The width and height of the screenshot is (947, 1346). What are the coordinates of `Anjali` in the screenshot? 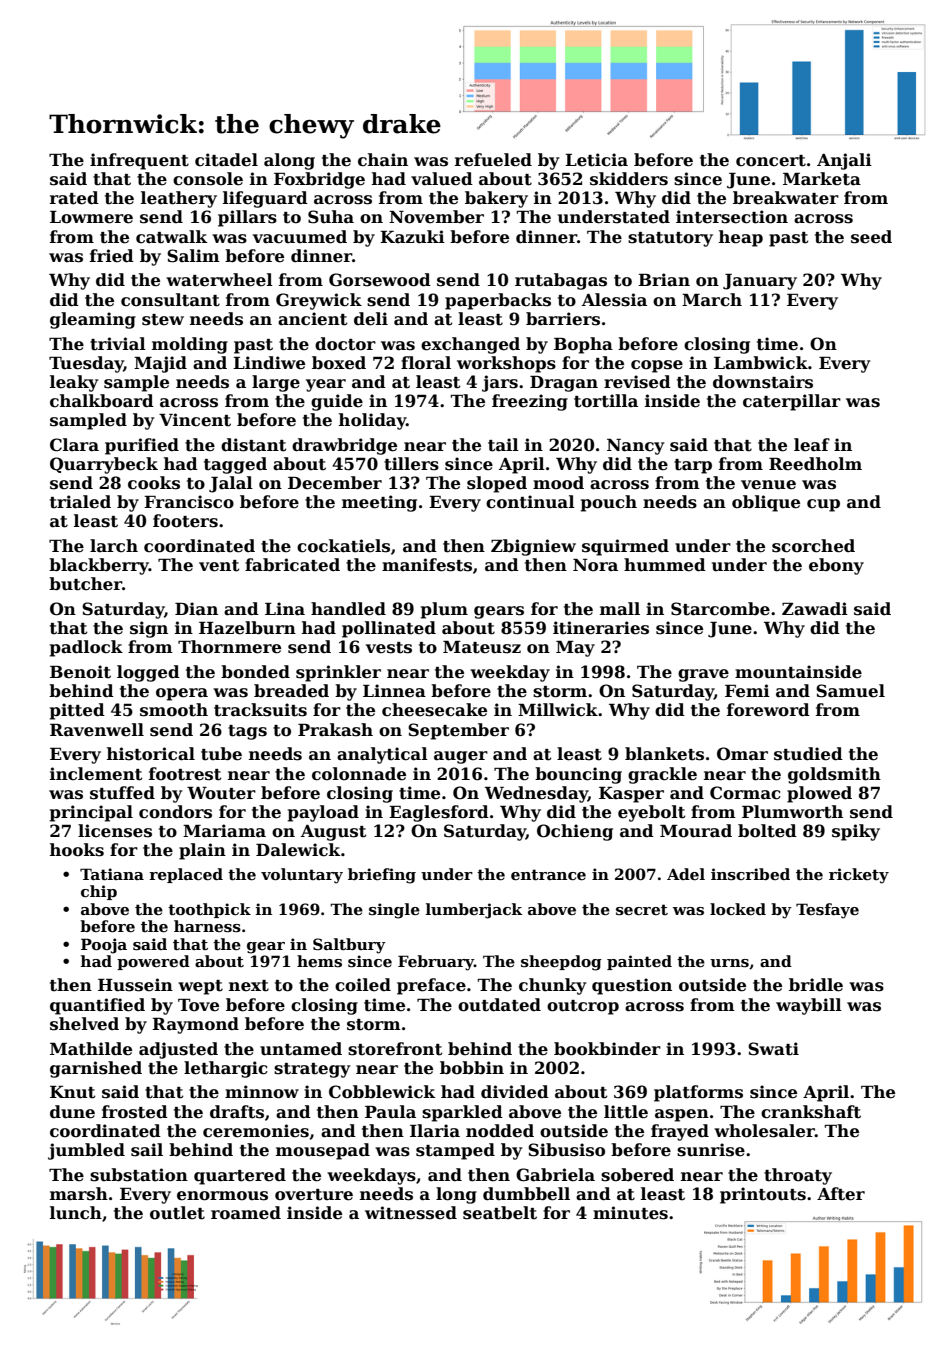 It's located at (844, 161).
